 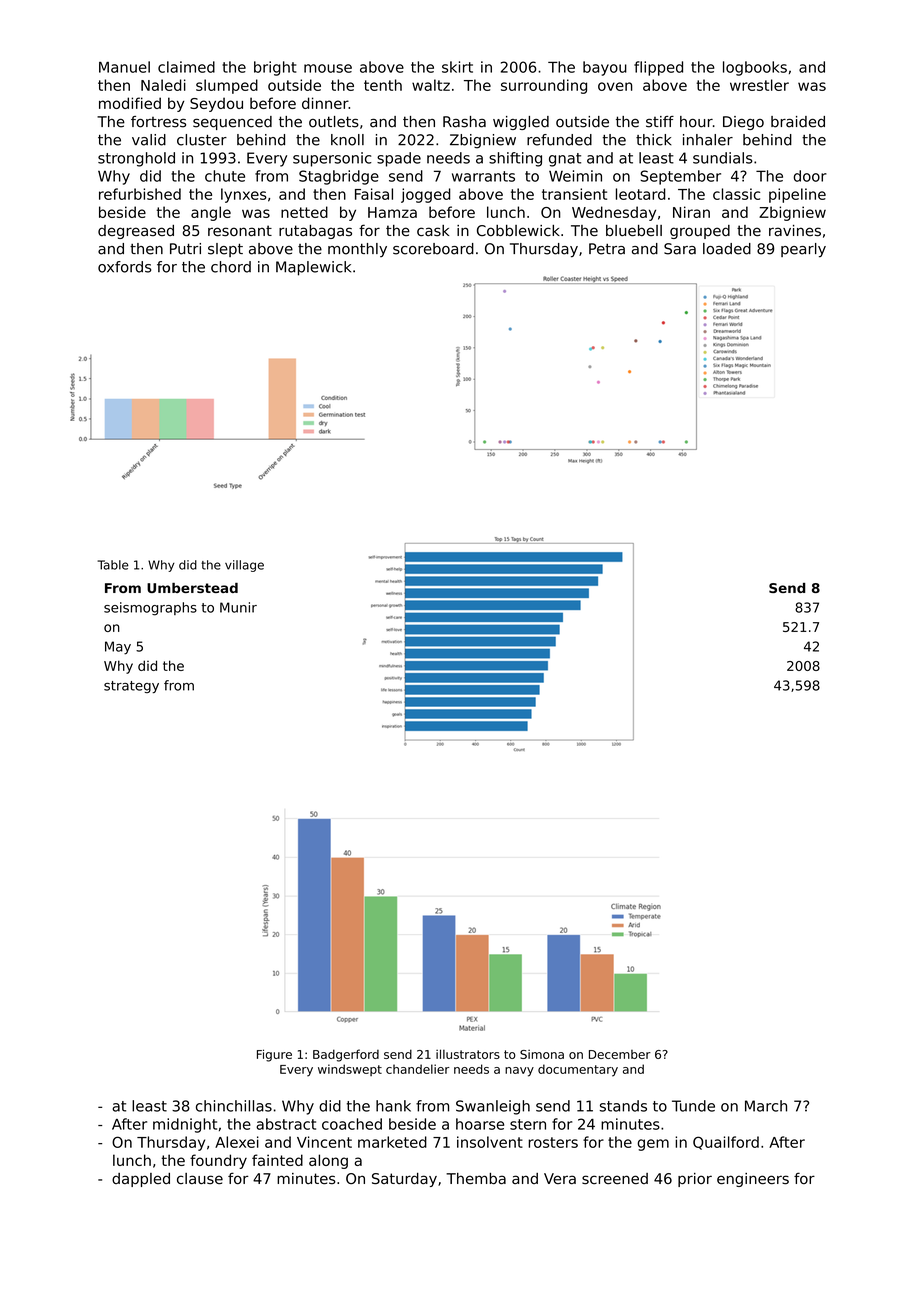 What do you see at coordinates (695, 1180) in the image?
I see `prior` at bounding box center [695, 1180].
